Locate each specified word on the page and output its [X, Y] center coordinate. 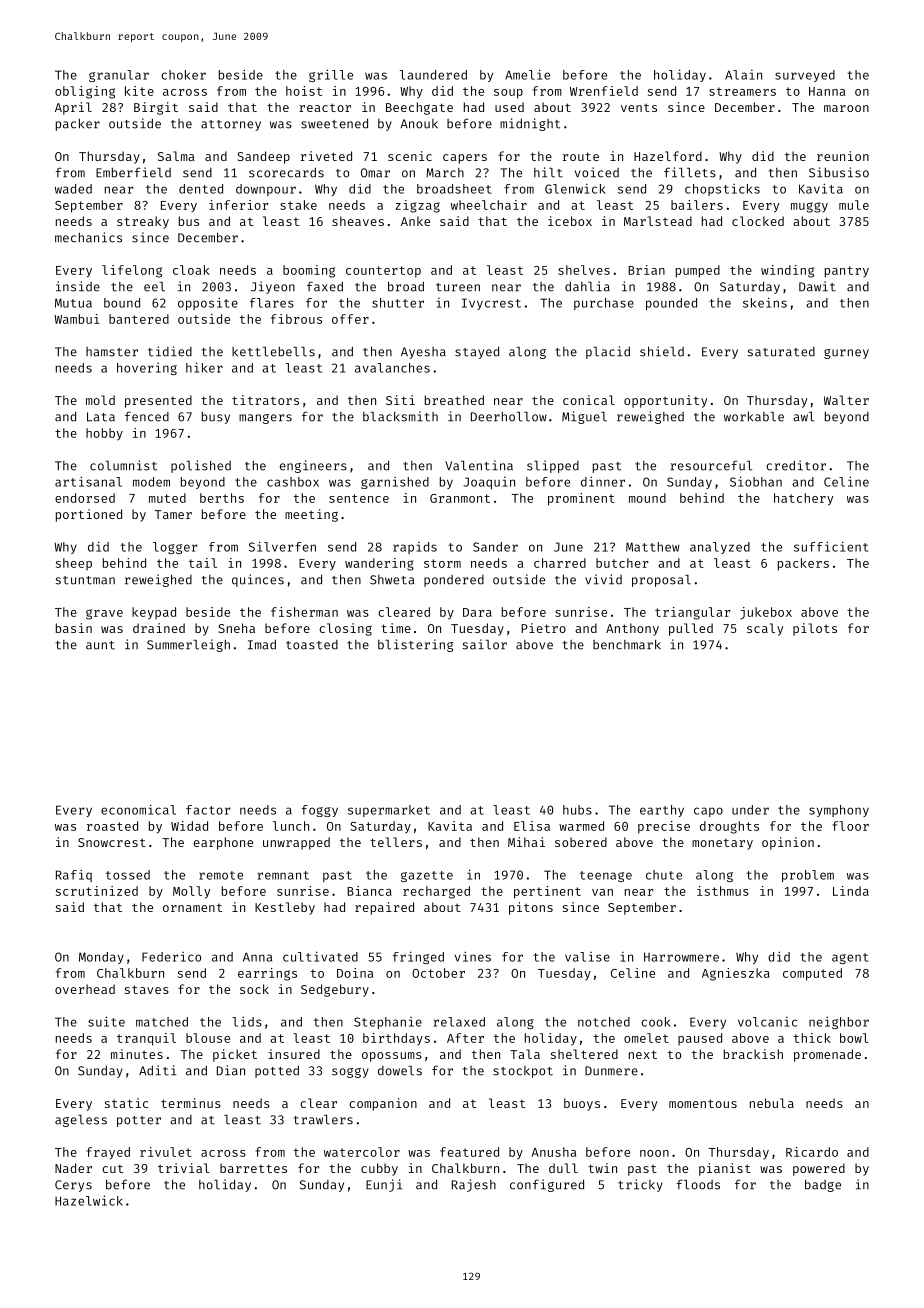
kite [139, 91]
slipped [553, 466]
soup [508, 94]
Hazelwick [89, 1200]
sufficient [831, 546]
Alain [743, 75]
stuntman [85, 580]
